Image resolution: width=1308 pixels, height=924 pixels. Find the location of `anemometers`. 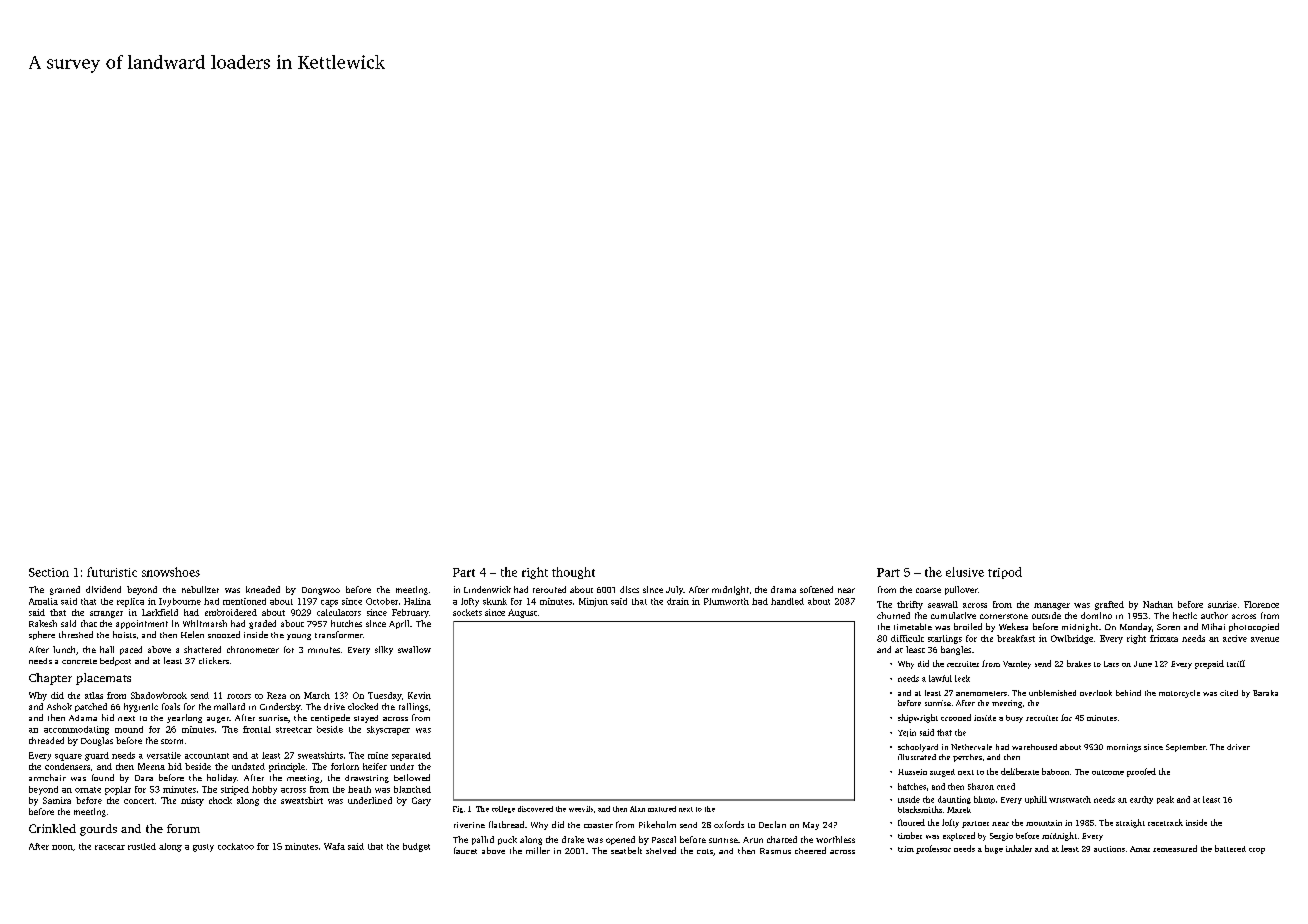

anemometers is located at coordinates (981, 693).
